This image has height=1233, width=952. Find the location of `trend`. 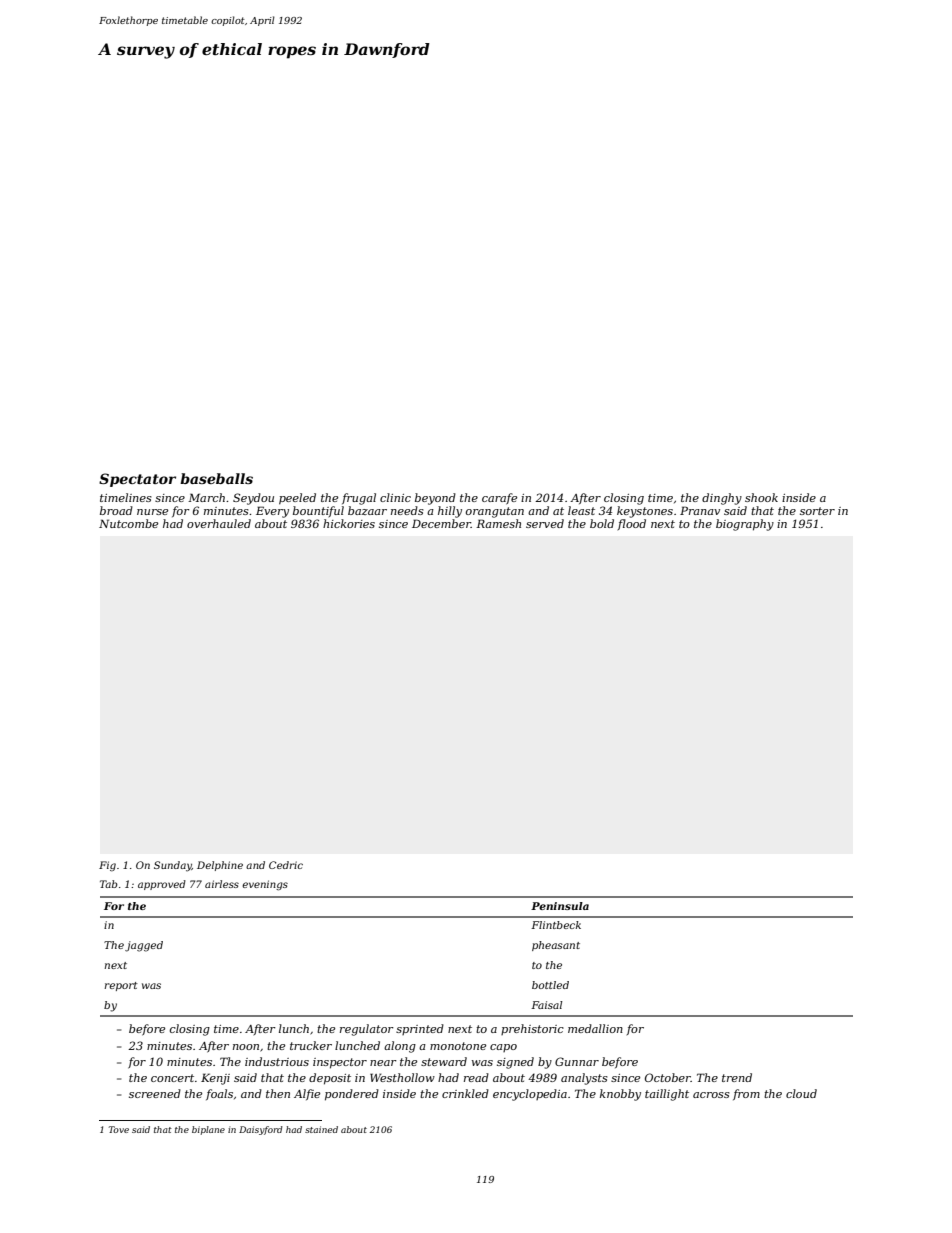

trend is located at coordinates (737, 1077).
